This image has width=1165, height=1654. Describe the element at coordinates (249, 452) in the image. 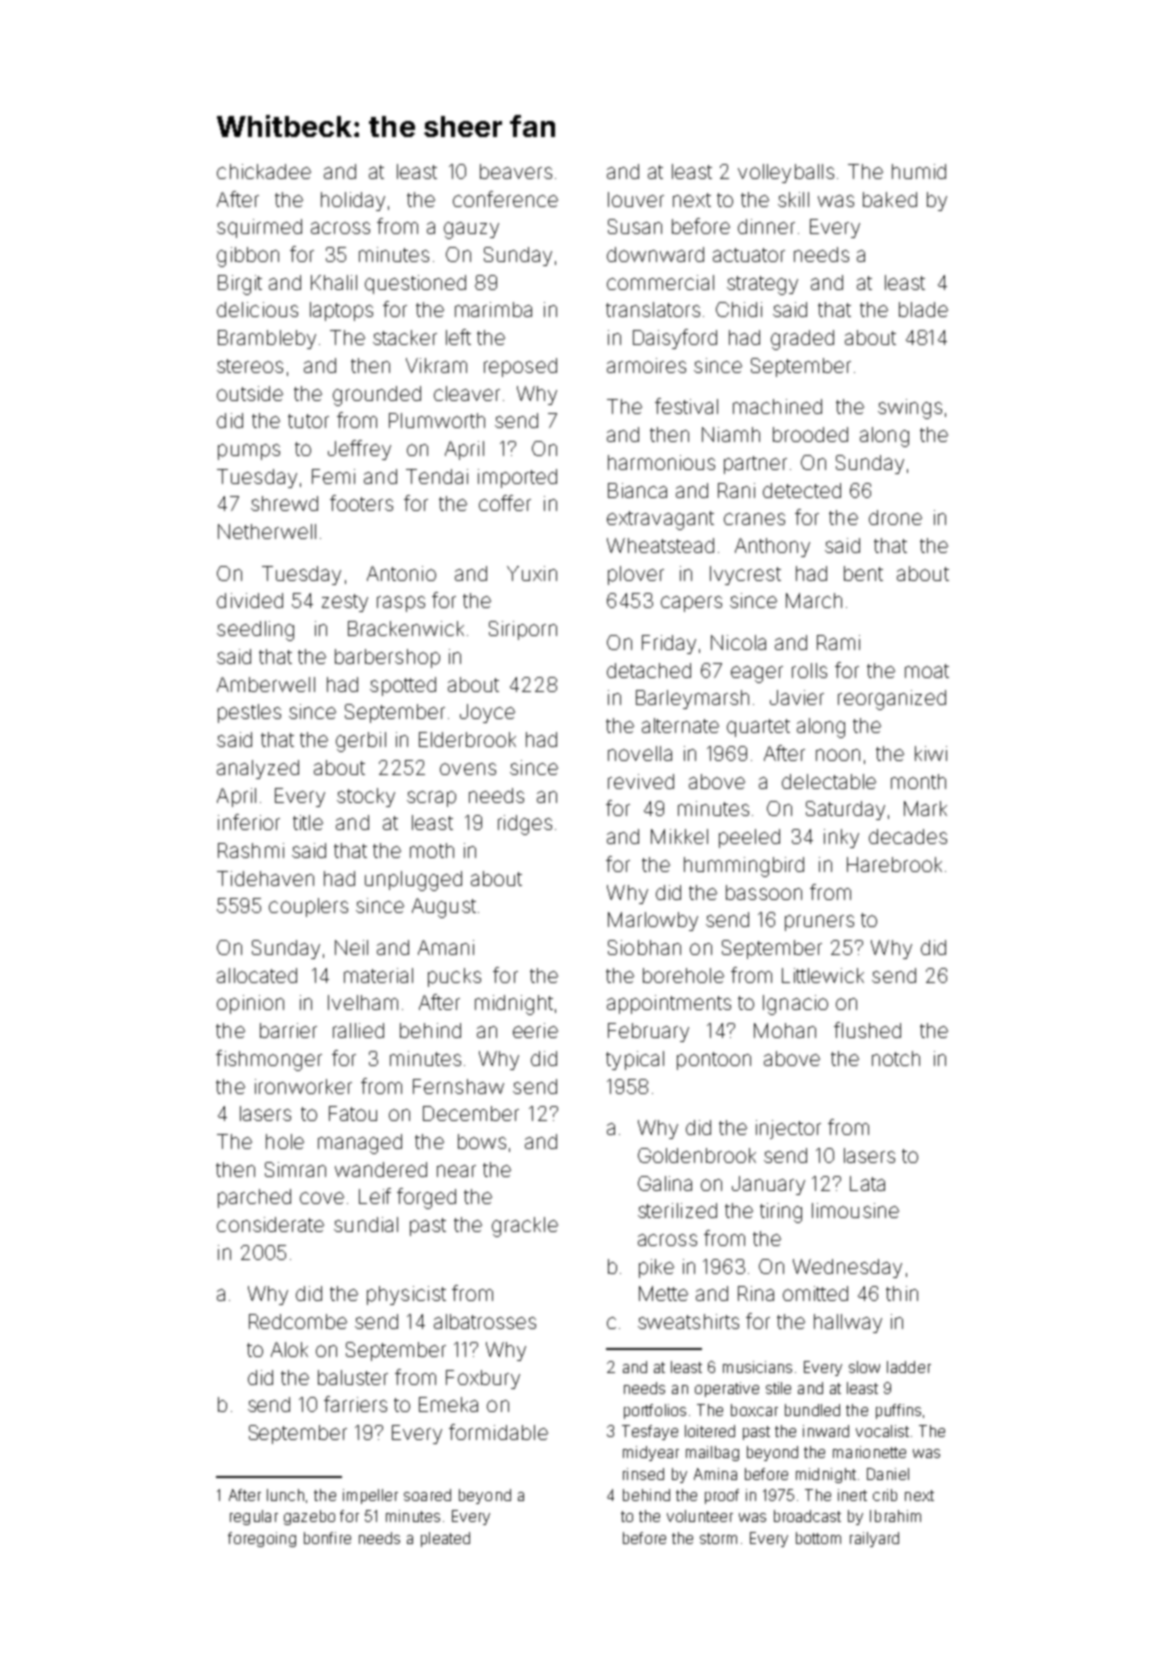

I see `pumps` at that location.
